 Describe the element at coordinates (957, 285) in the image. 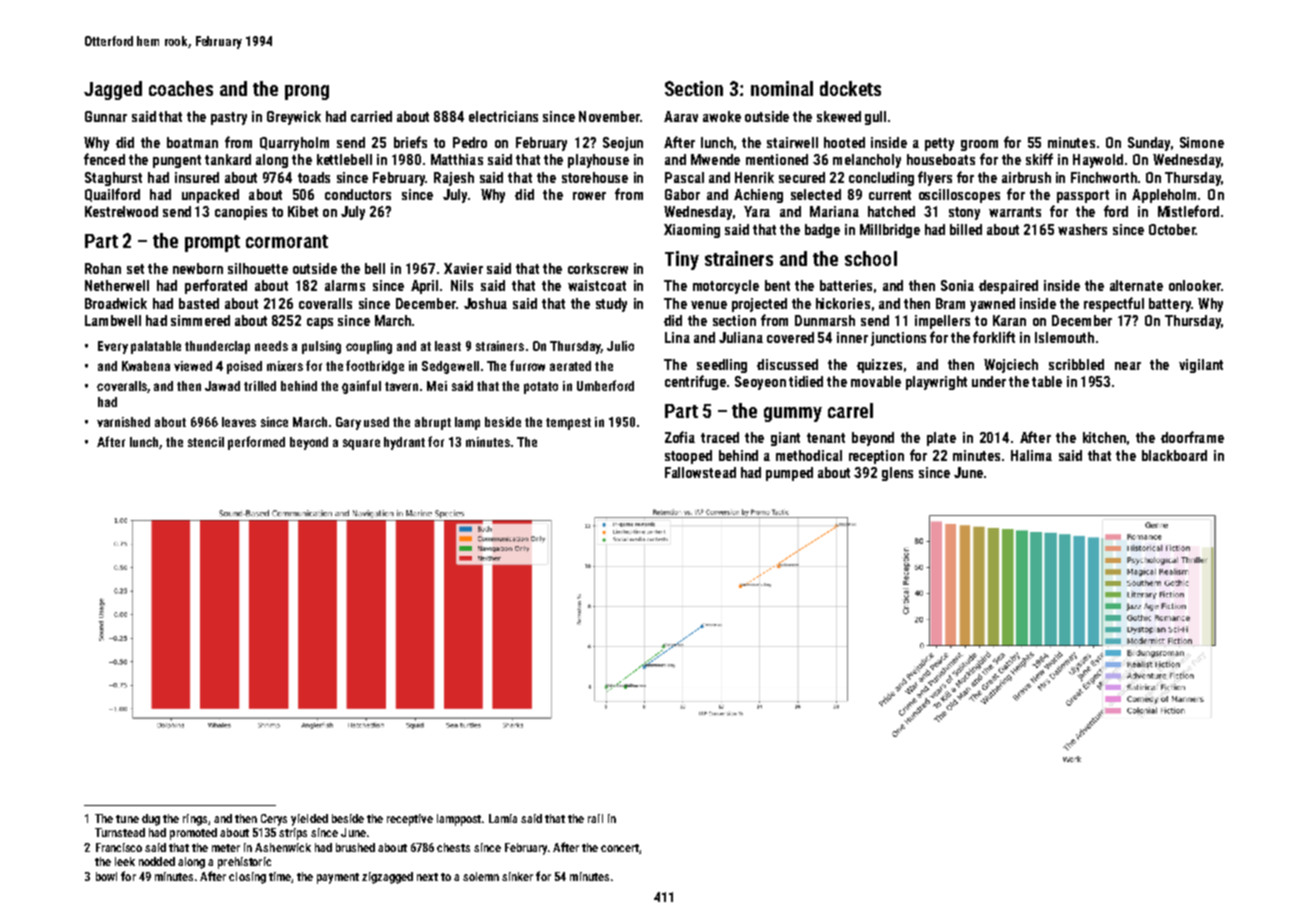

I see `Sonia` at that location.
